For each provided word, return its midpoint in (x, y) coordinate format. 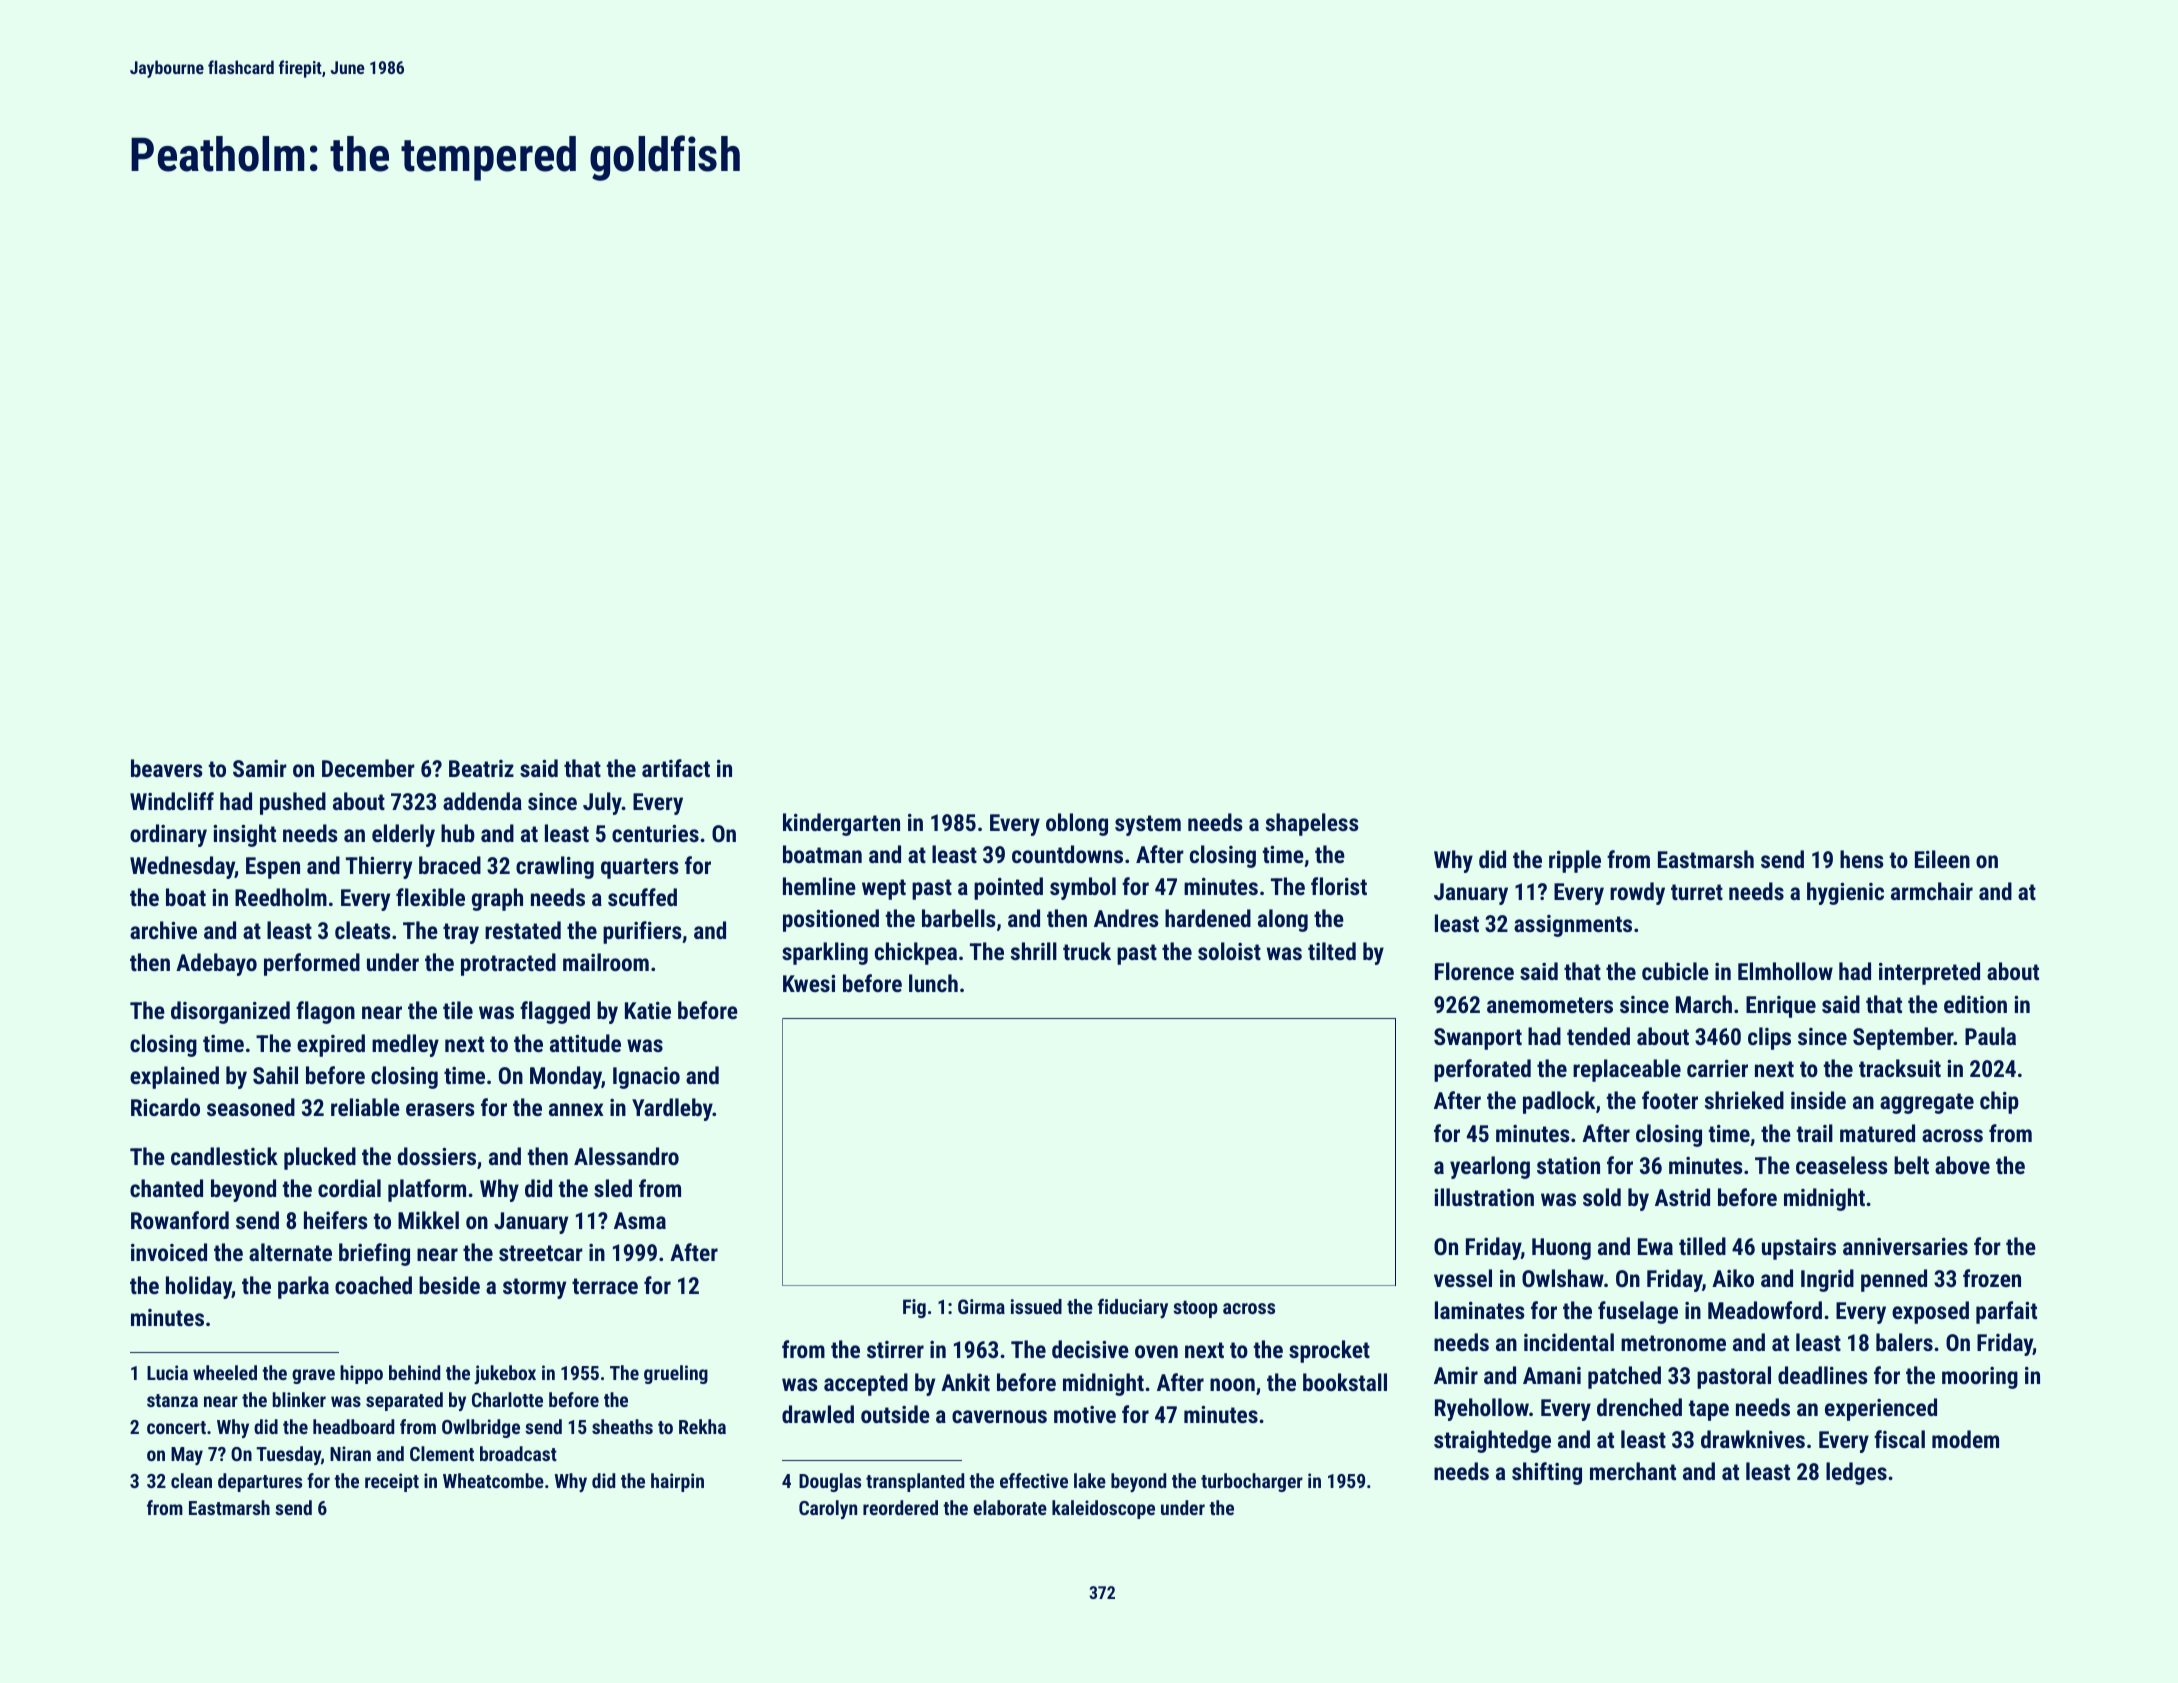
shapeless (1312, 824)
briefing (374, 1254)
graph (497, 899)
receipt (392, 1482)
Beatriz (481, 768)
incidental (1569, 1342)
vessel (1463, 1278)
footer (1670, 1100)
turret (1697, 892)
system (1148, 825)
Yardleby (672, 1109)
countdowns (1067, 854)
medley (405, 1045)
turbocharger (1252, 1482)
